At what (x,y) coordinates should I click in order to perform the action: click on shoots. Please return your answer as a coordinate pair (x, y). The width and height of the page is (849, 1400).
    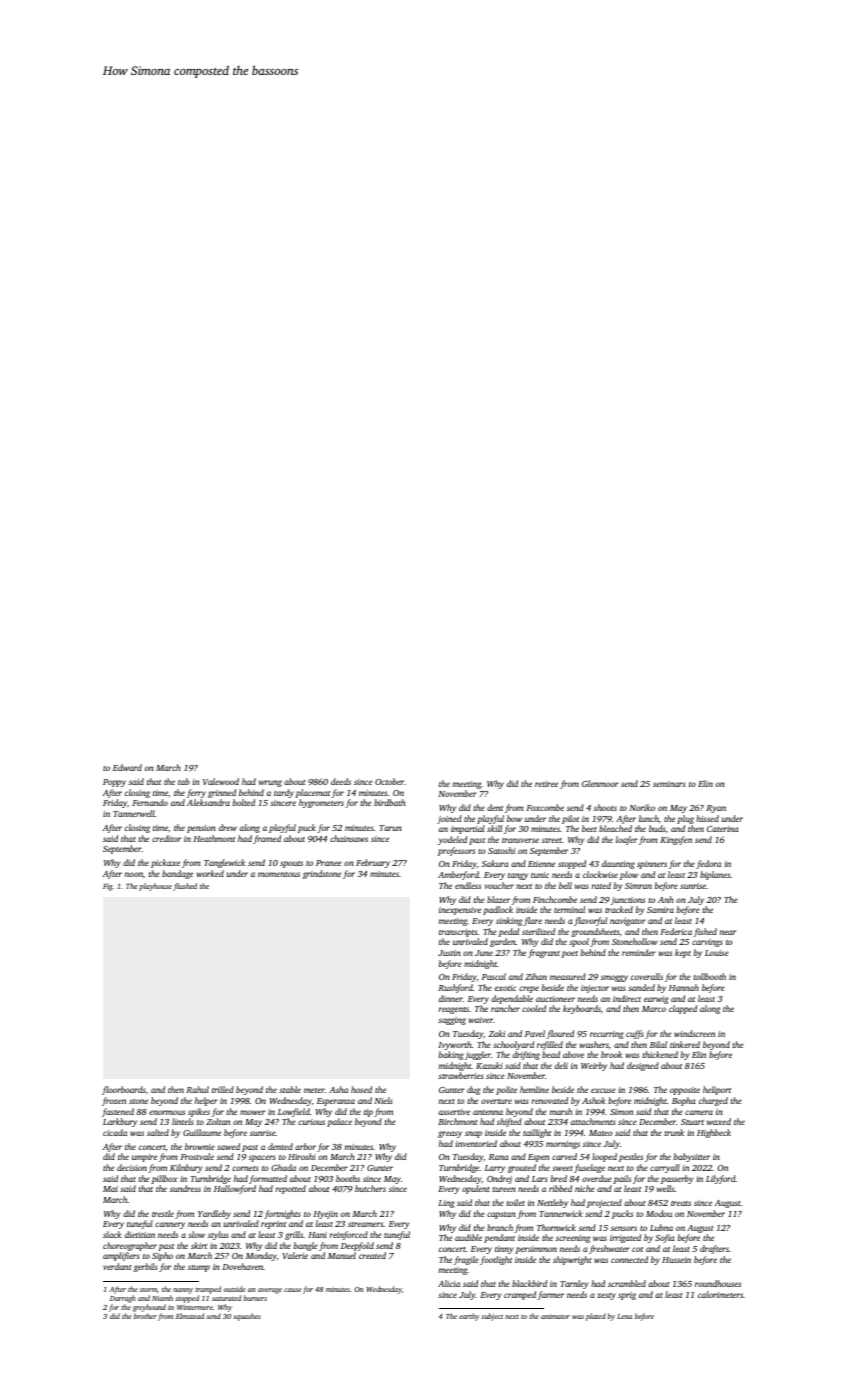
    Looking at the image, I should click on (605, 807).
